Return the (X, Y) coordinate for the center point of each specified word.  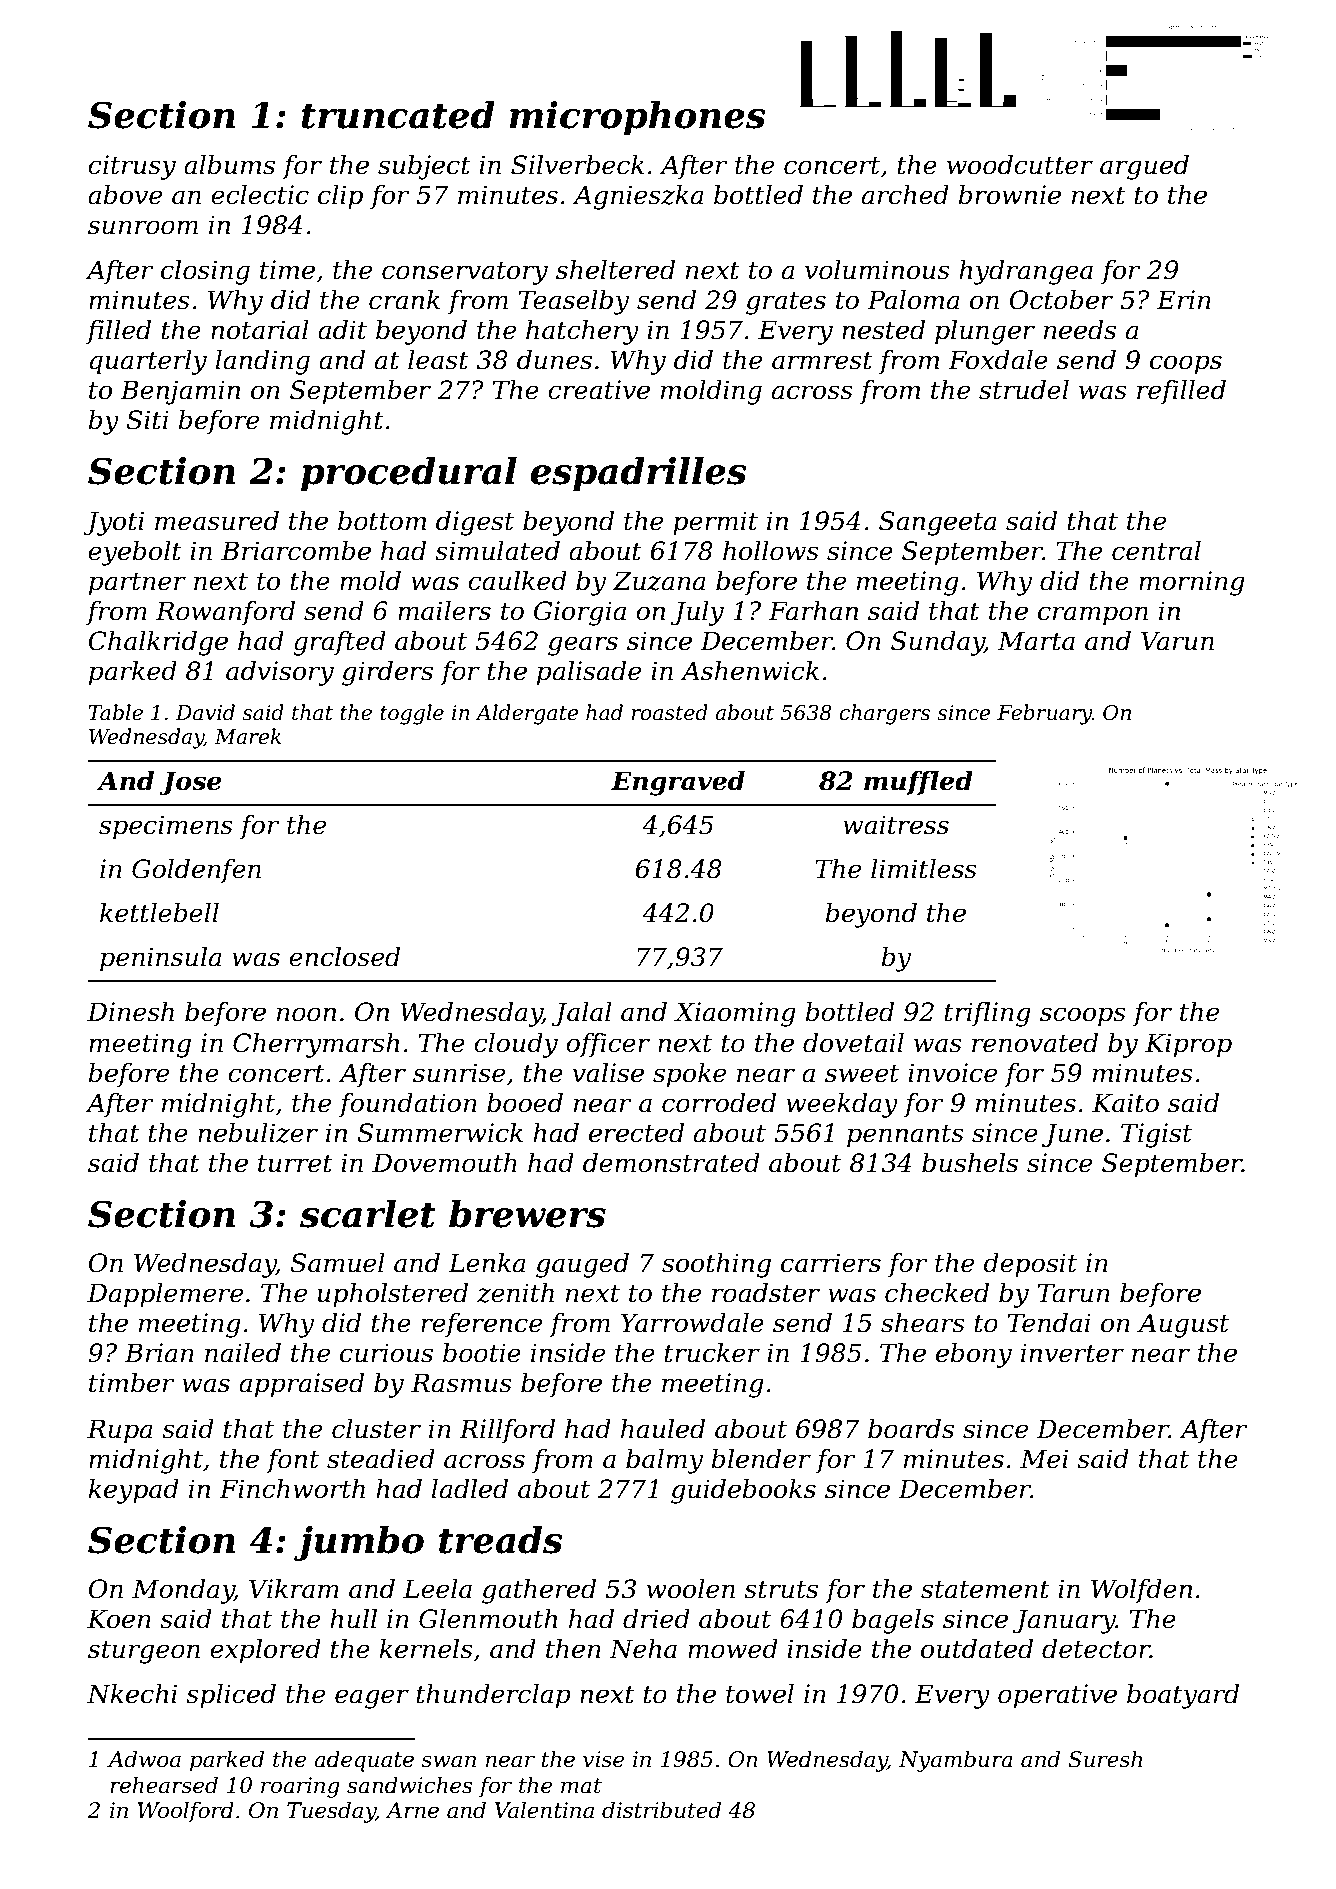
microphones (637, 118)
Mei (1044, 1459)
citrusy (132, 167)
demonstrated (671, 1163)
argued (1144, 167)
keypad (133, 1491)
